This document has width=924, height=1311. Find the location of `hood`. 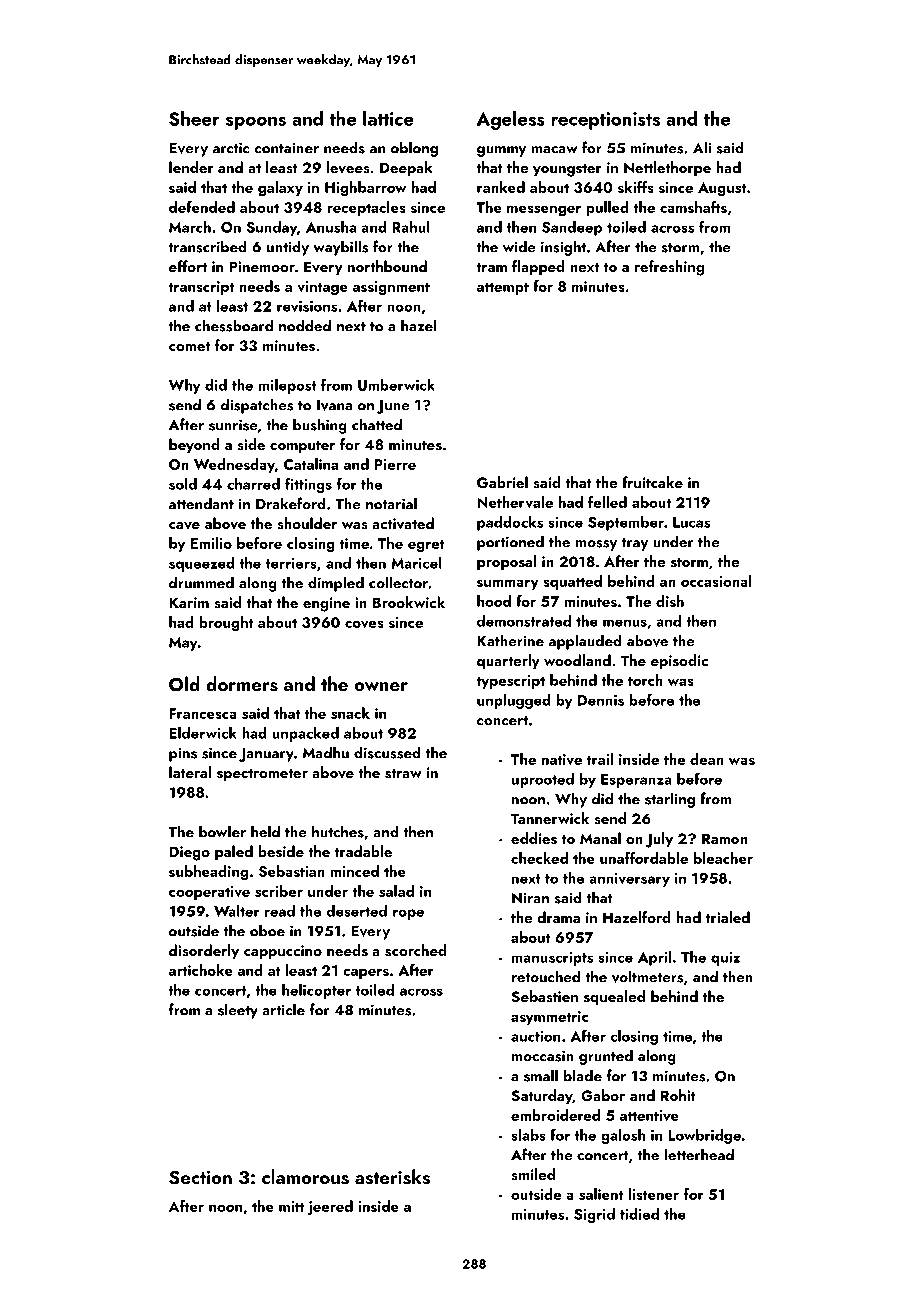

hood is located at coordinates (494, 601).
